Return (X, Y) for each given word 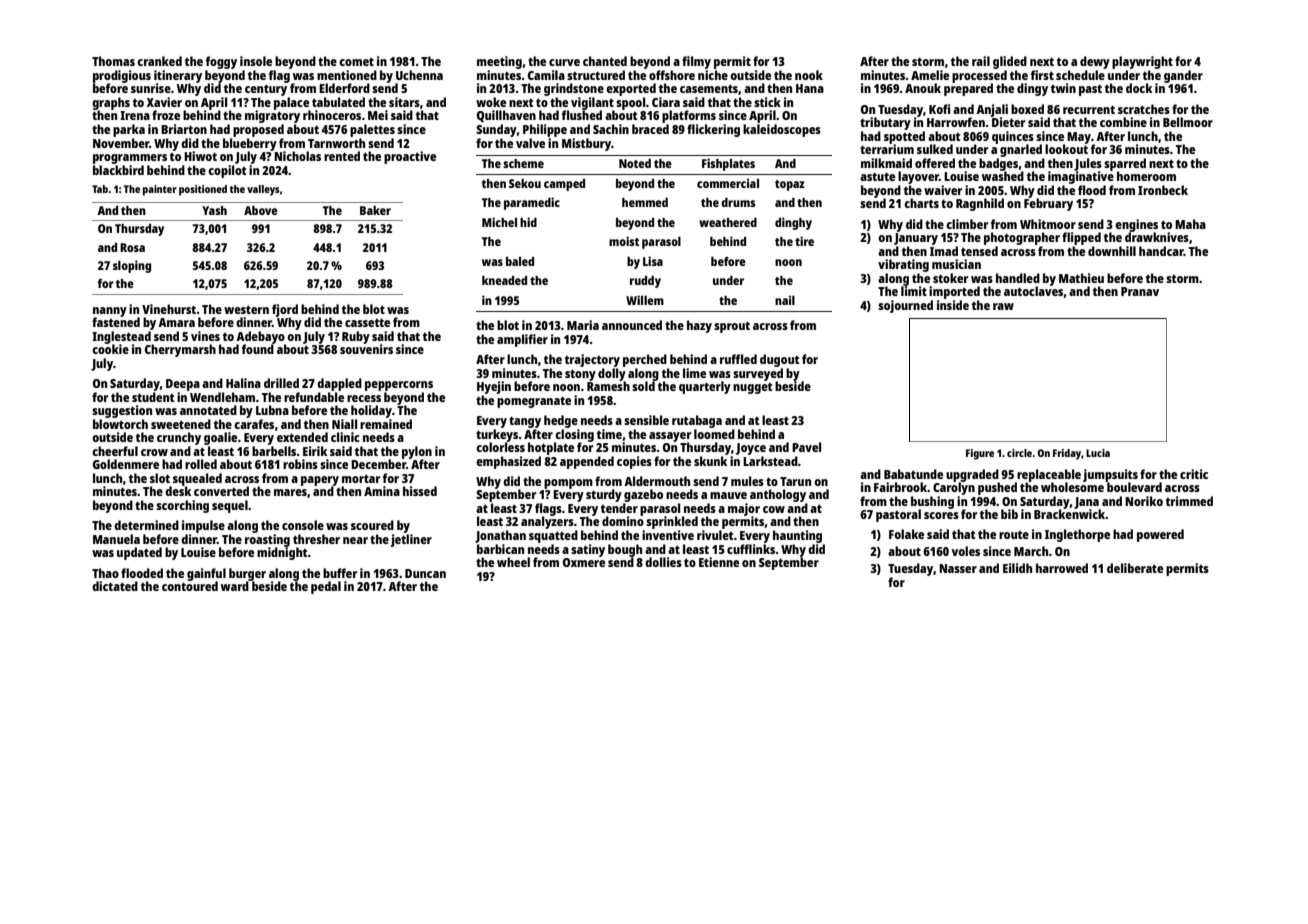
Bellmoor (1188, 122)
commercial (728, 183)
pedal (326, 587)
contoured (190, 586)
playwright (1142, 62)
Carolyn (954, 488)
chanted (605, 61)
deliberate (1135, 568)
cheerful (115, 451)
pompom (568, 484)
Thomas (113, 61)
